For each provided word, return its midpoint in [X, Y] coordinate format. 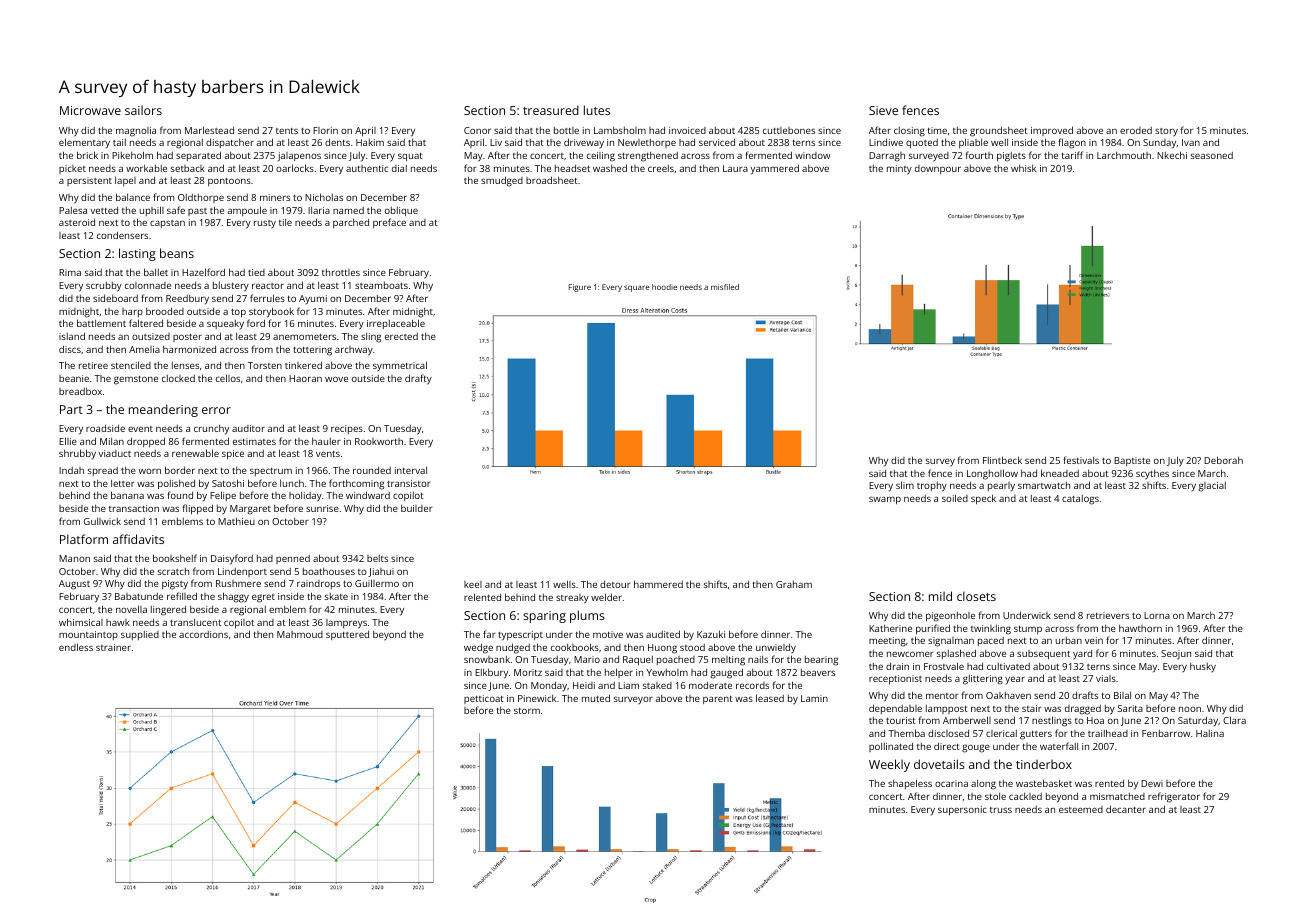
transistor [408, 483]
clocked [178, 378]
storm [527, 711]
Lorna [1157, 615]
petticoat [484, 699]
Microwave [90, 110]
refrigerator [1174, 797]
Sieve [883, 110]
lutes [597, 110]
